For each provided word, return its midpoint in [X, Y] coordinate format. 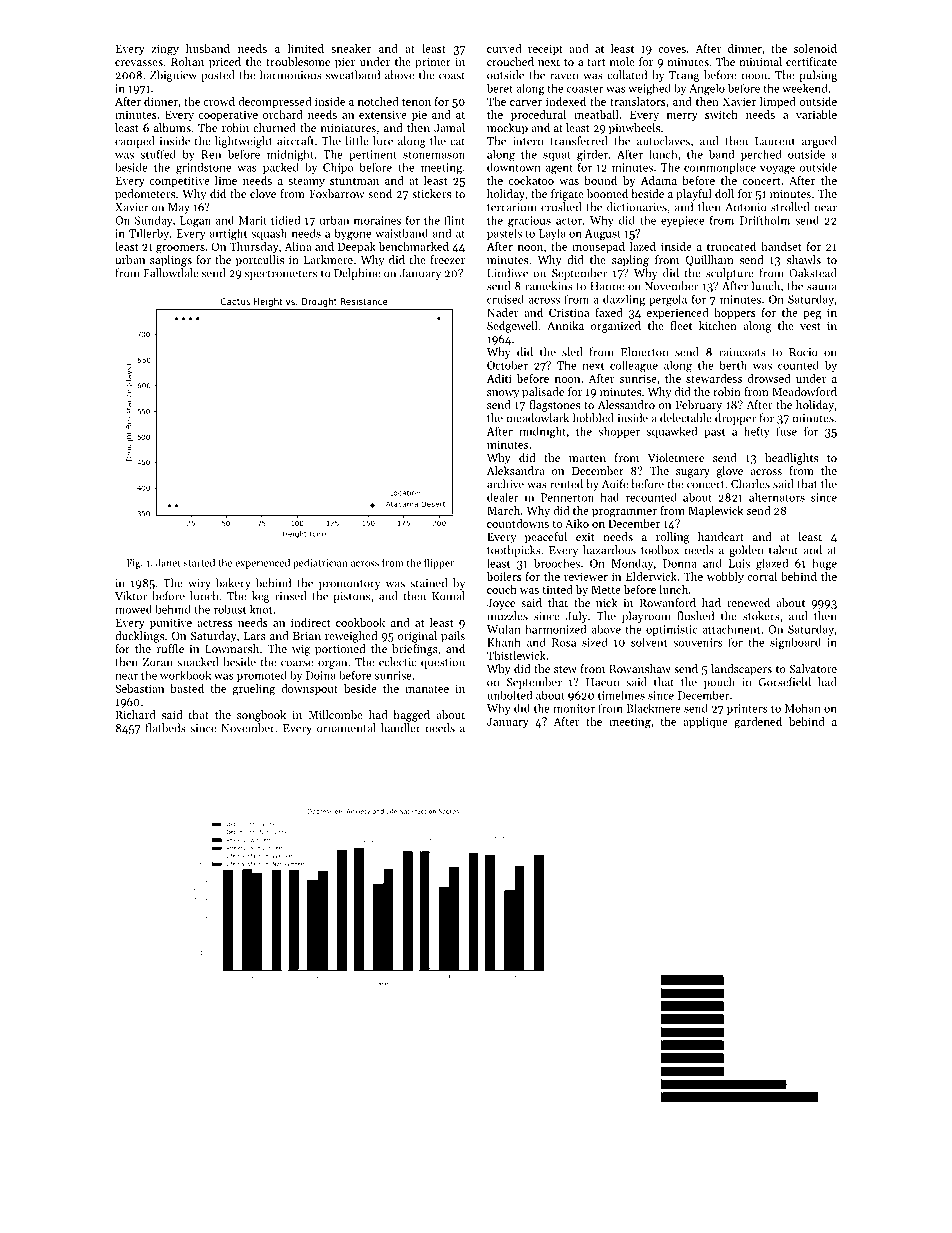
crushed [561, 207]
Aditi [499, 378]
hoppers [735, 313]
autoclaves [663, 141]
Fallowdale [171, 273]
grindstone [203, 168]
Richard [136, 714]
